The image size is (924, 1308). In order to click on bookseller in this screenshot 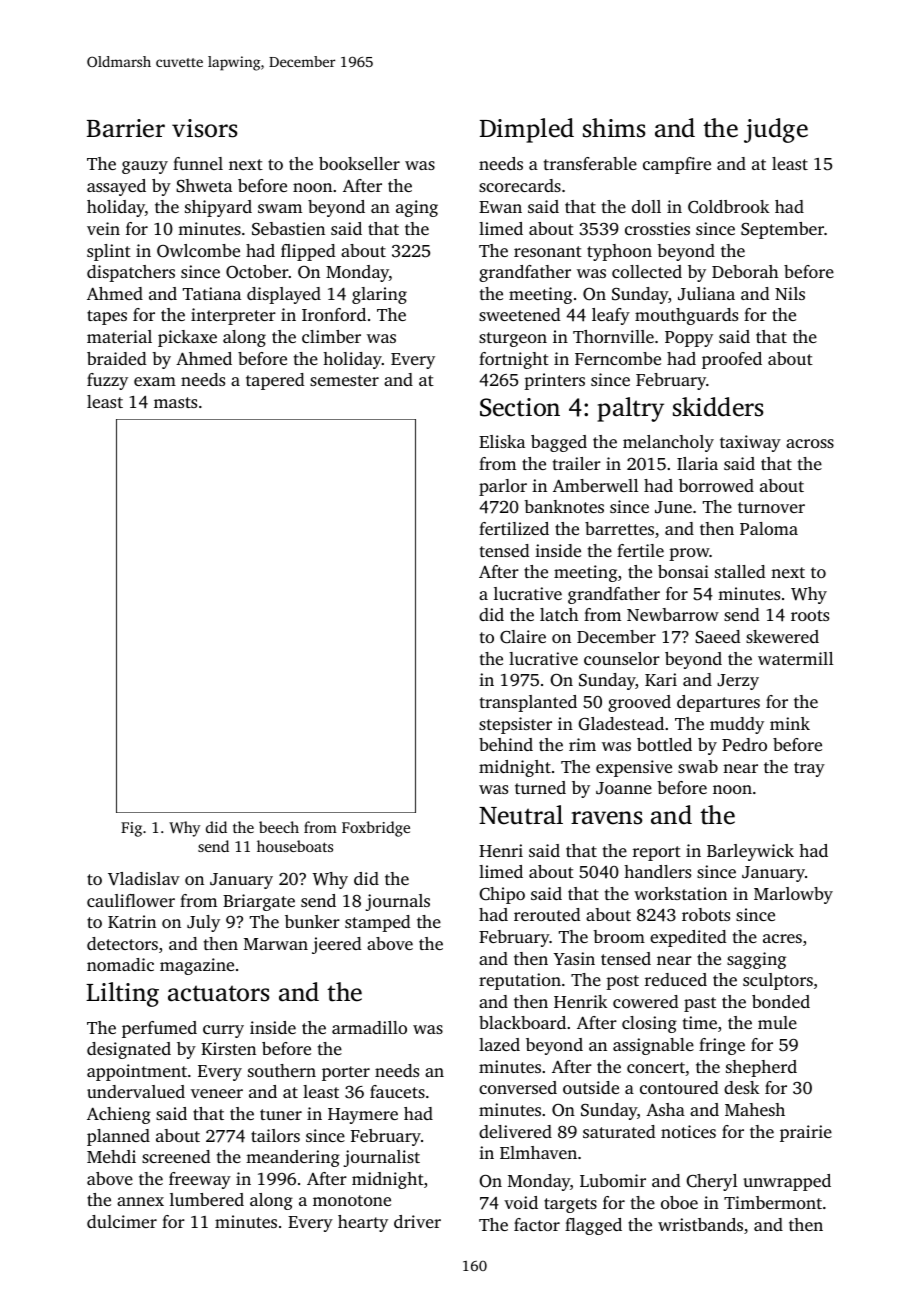, I will do `click(359, 163)`.
